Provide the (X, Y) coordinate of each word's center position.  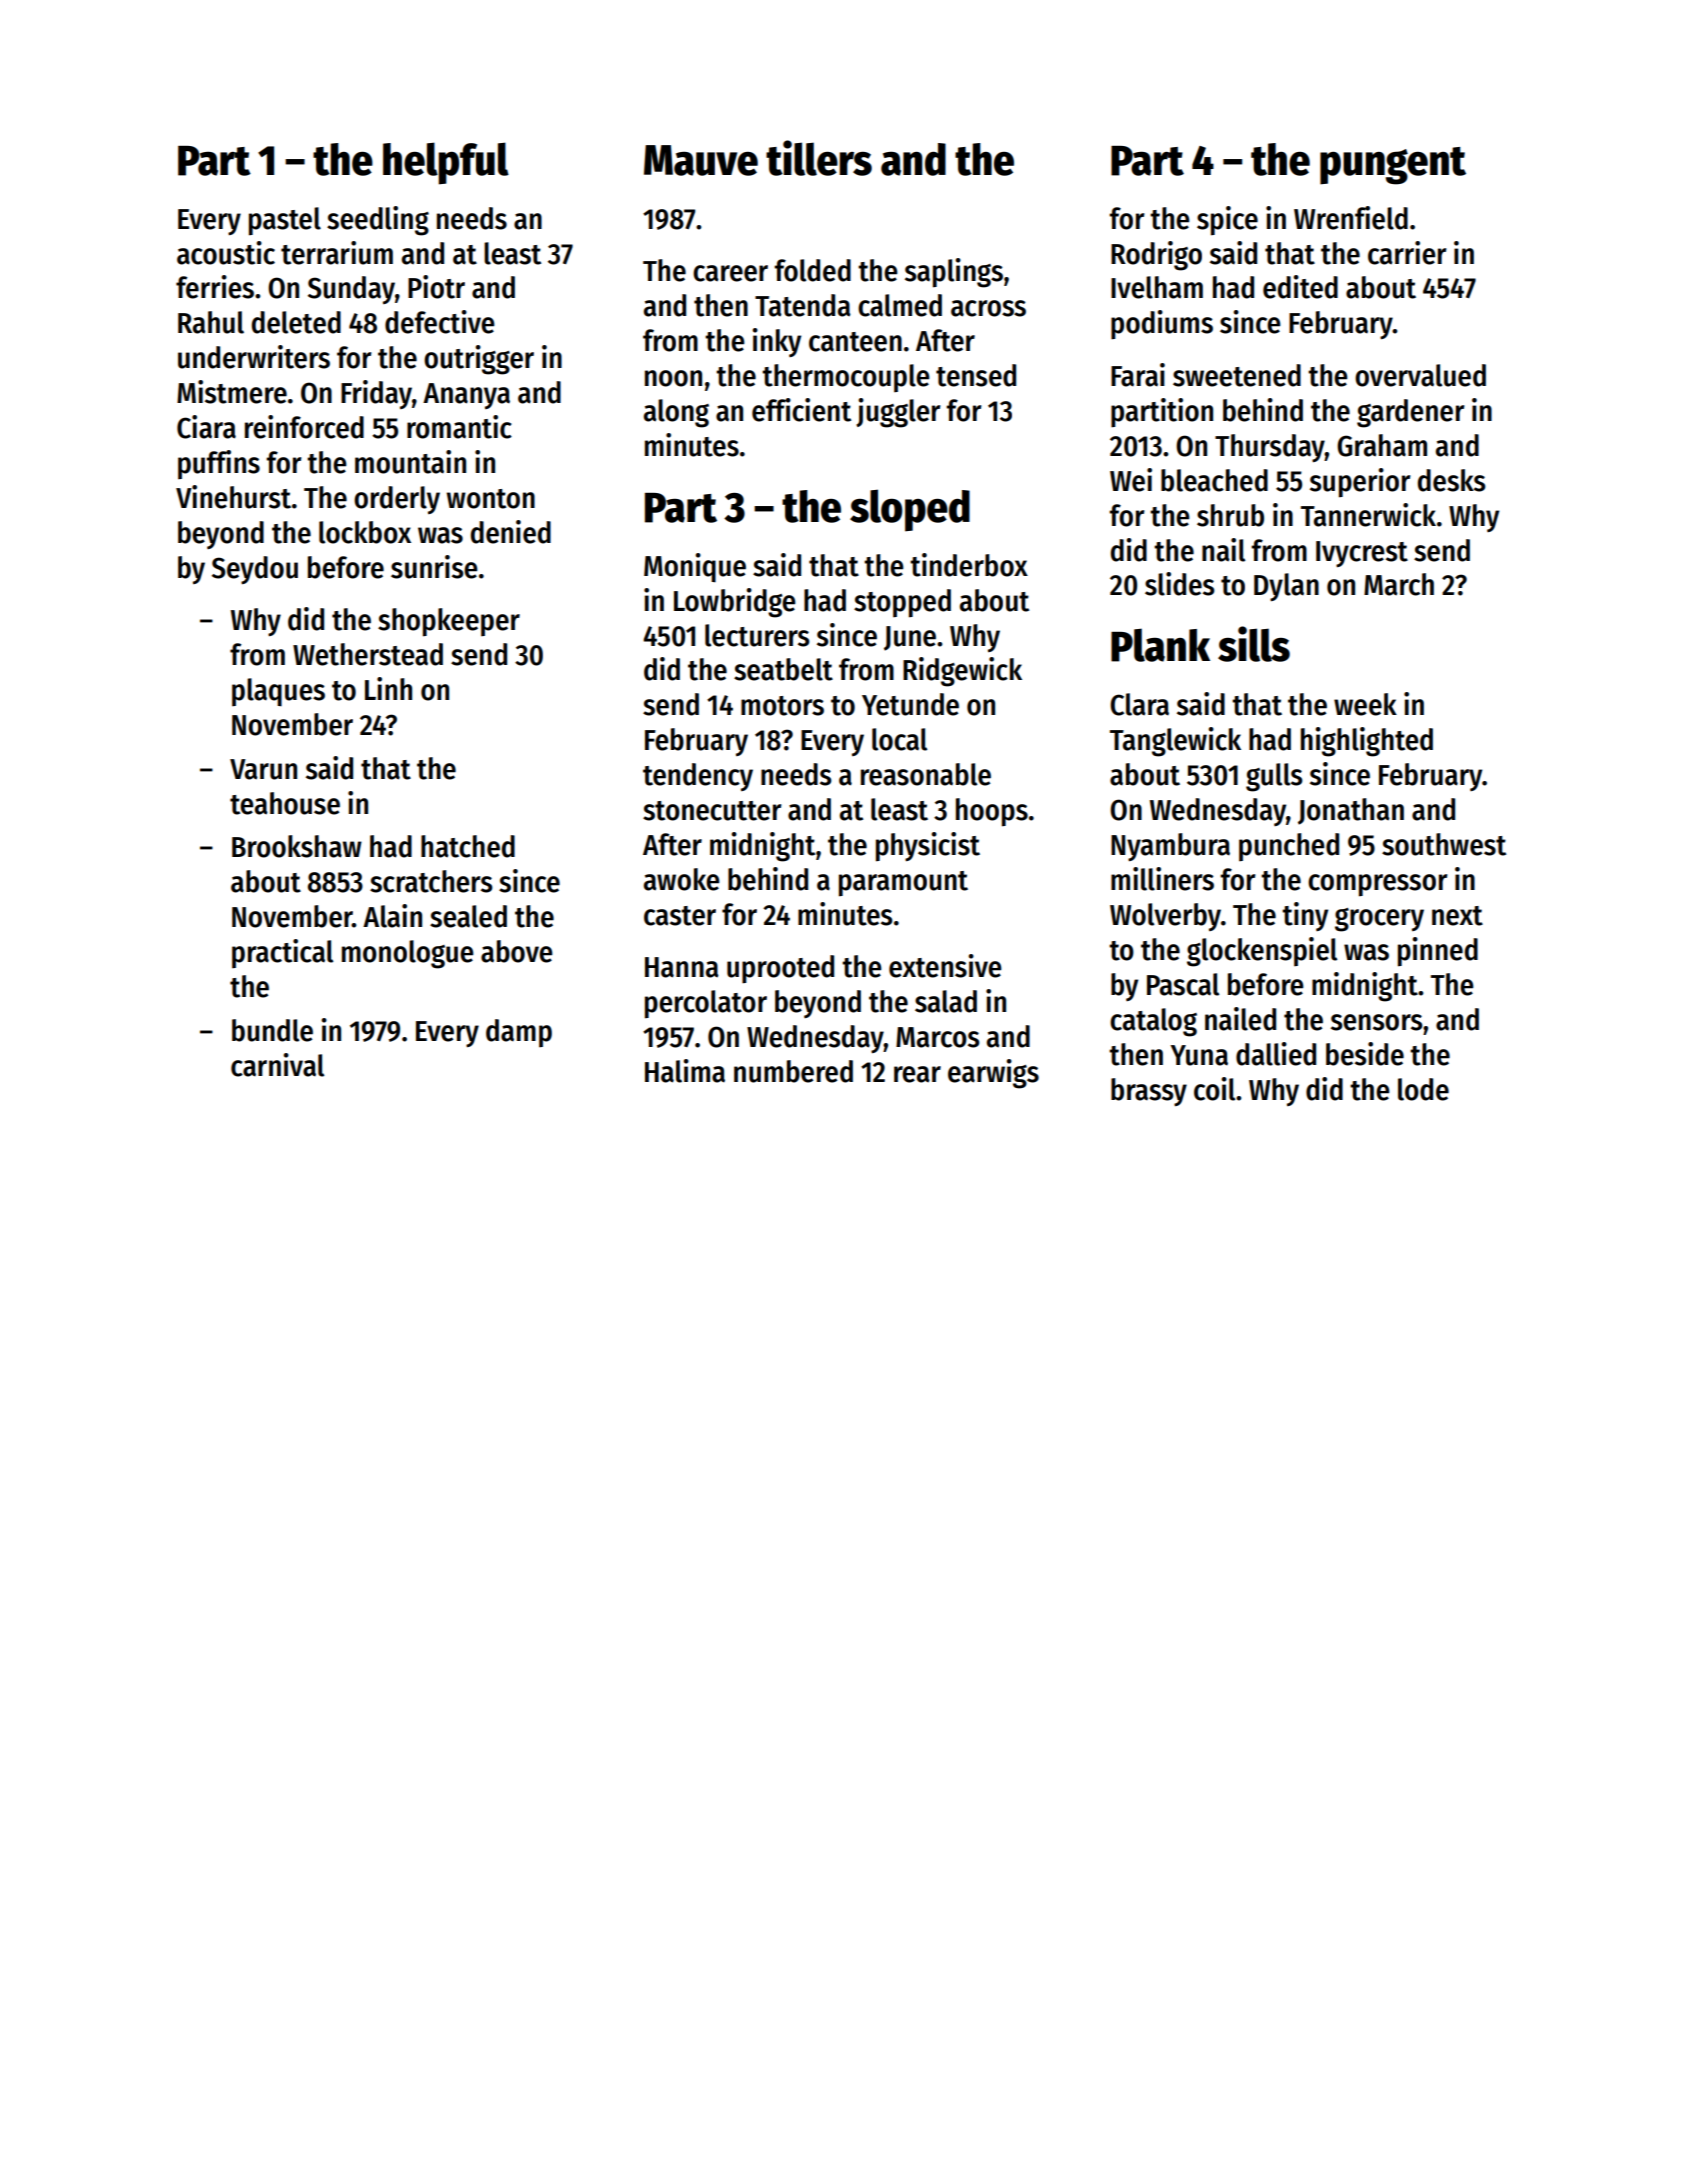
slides (1179, 584)
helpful (446, 163)
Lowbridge (735, 603)
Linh (388, 688)
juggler (898, 413)
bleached (1214, 480)
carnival (277, 1065)
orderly (397, 500)
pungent (1393, 166)
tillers (819, 158)
